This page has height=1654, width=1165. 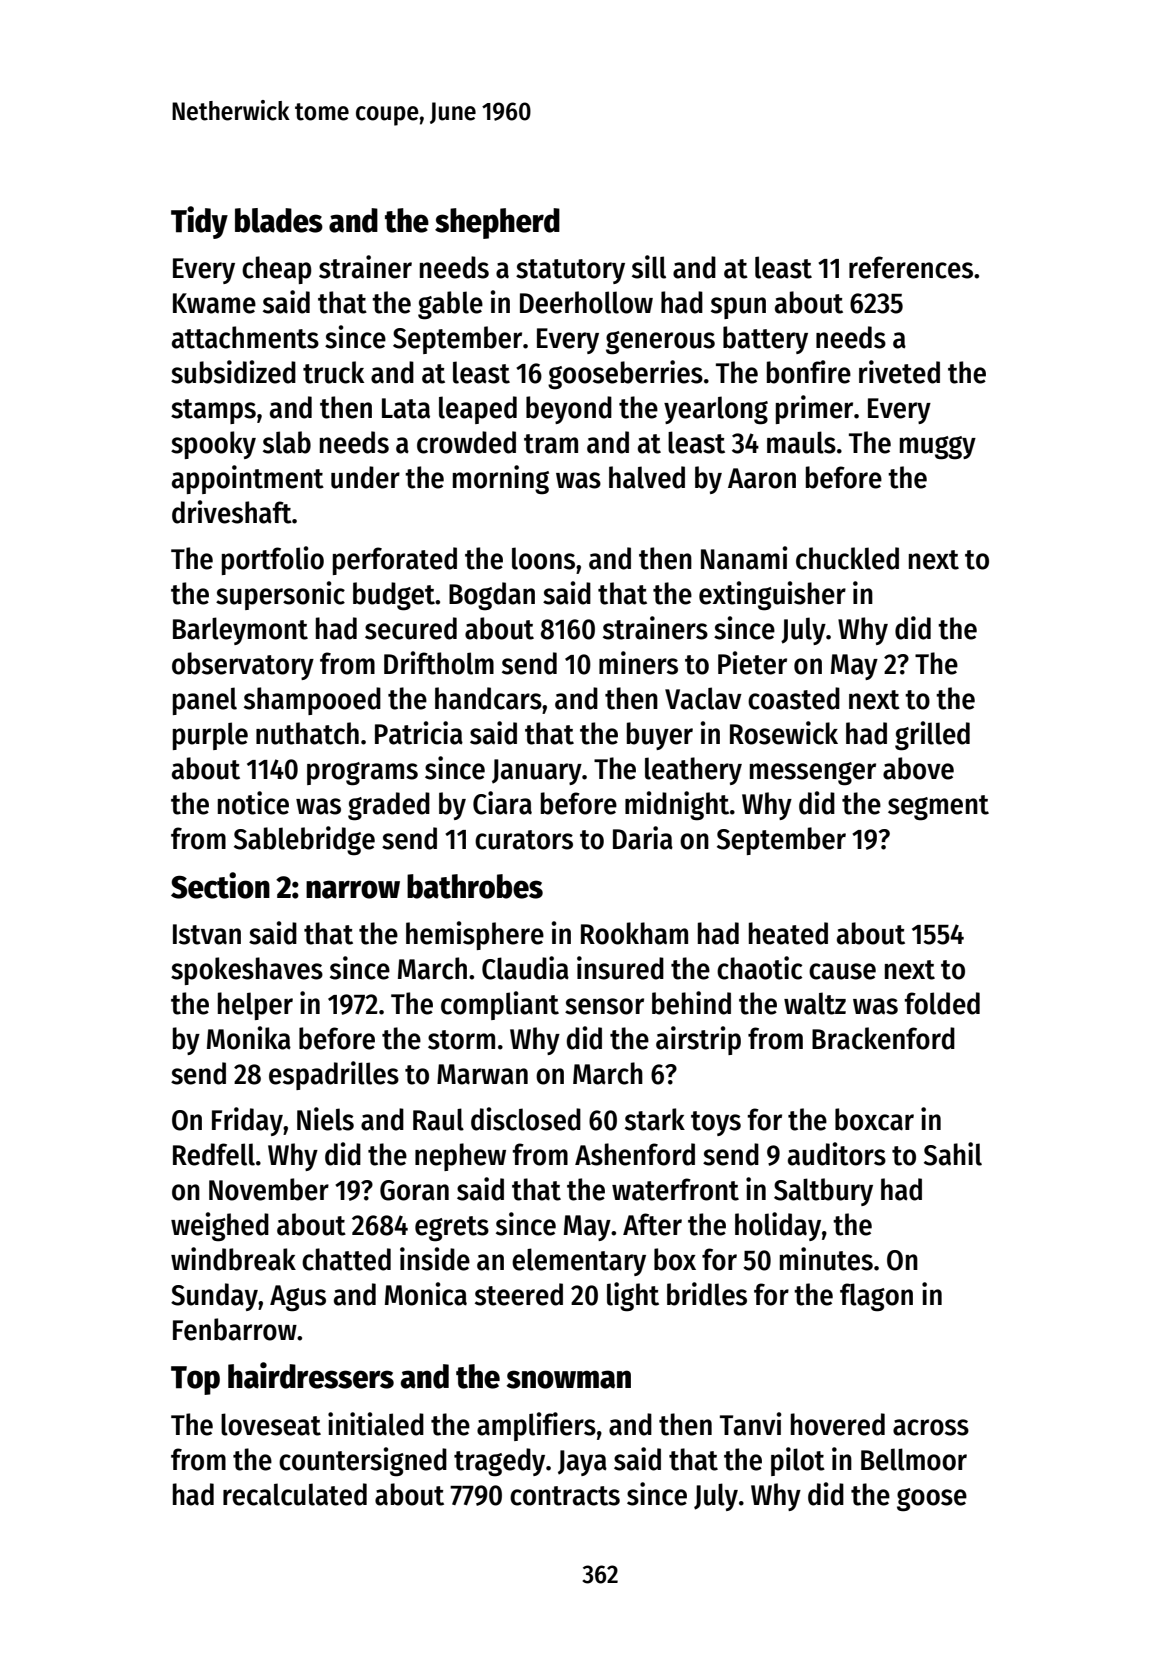 What do you see at coordinates (497, 223) in the page?
I see `shepherd` at bounding box center [497, 223].
